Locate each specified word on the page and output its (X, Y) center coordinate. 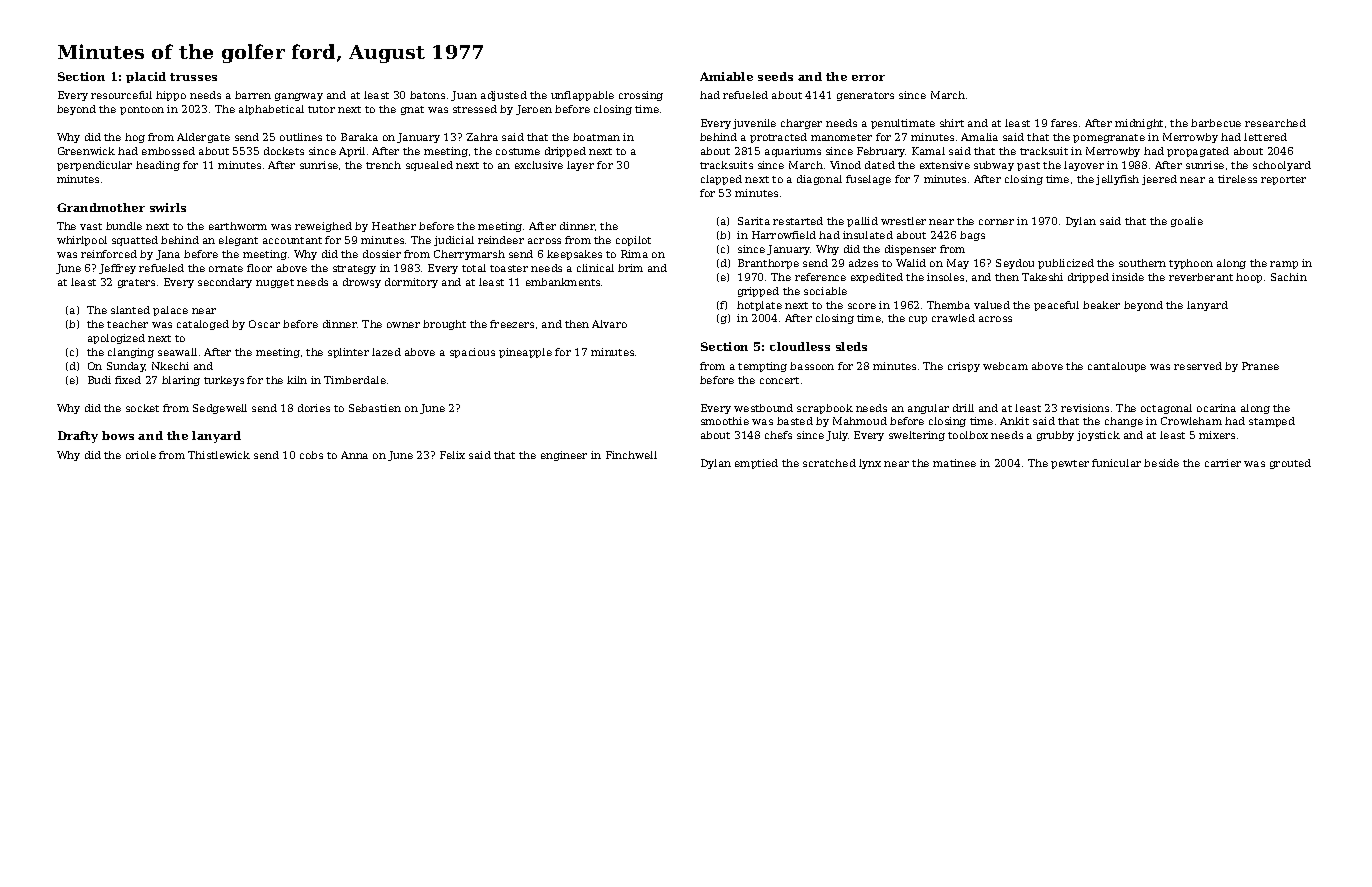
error (868, 78)
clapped (721, 180)
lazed (386, 352)
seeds (775, 76)
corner (996, 222)
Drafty (78, 437)
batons (427, 95)
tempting (762, 367)
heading (158, 166)
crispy (964, 367)
